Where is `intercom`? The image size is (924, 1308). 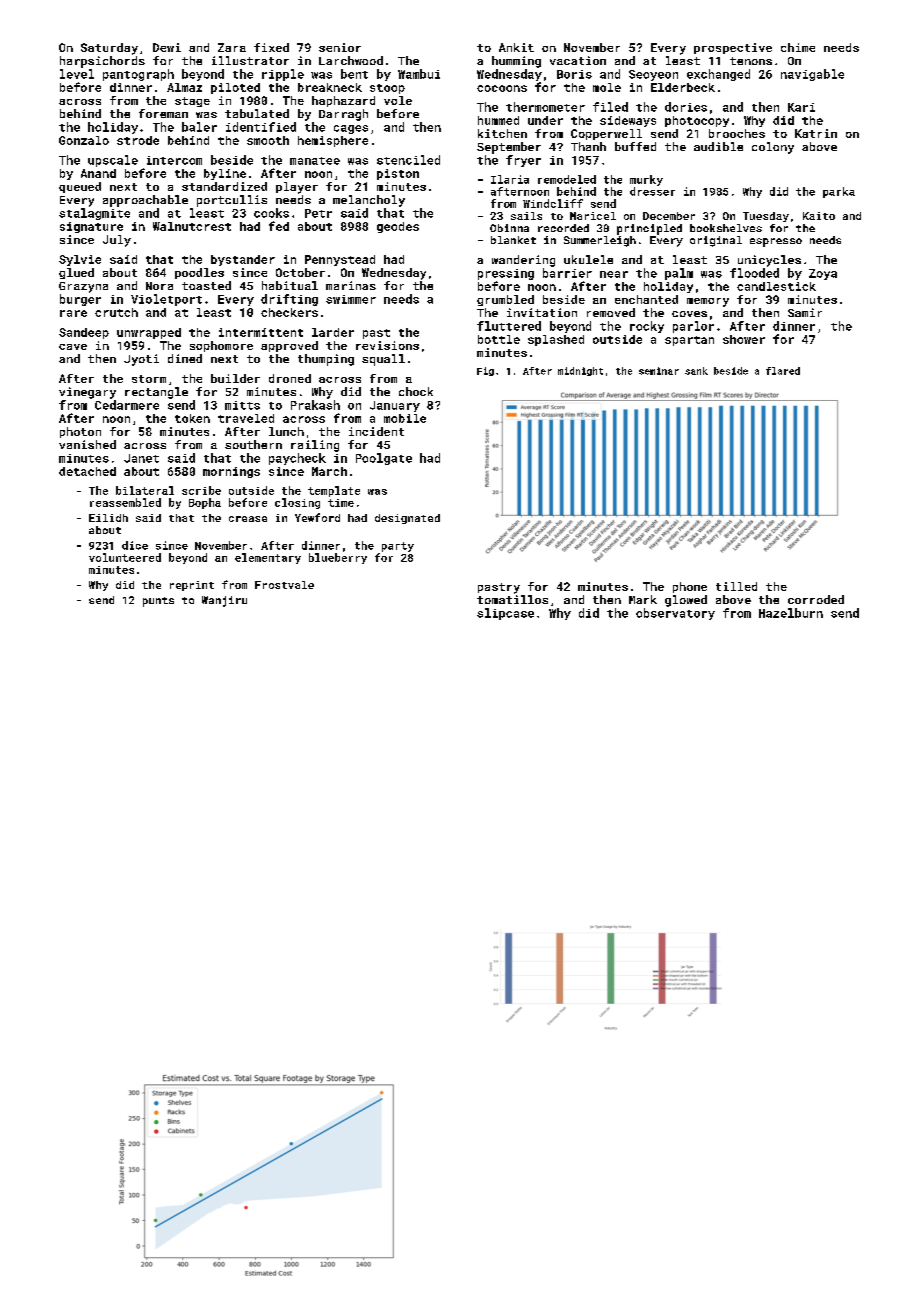
intercom is located at coordinates (174, 160).
